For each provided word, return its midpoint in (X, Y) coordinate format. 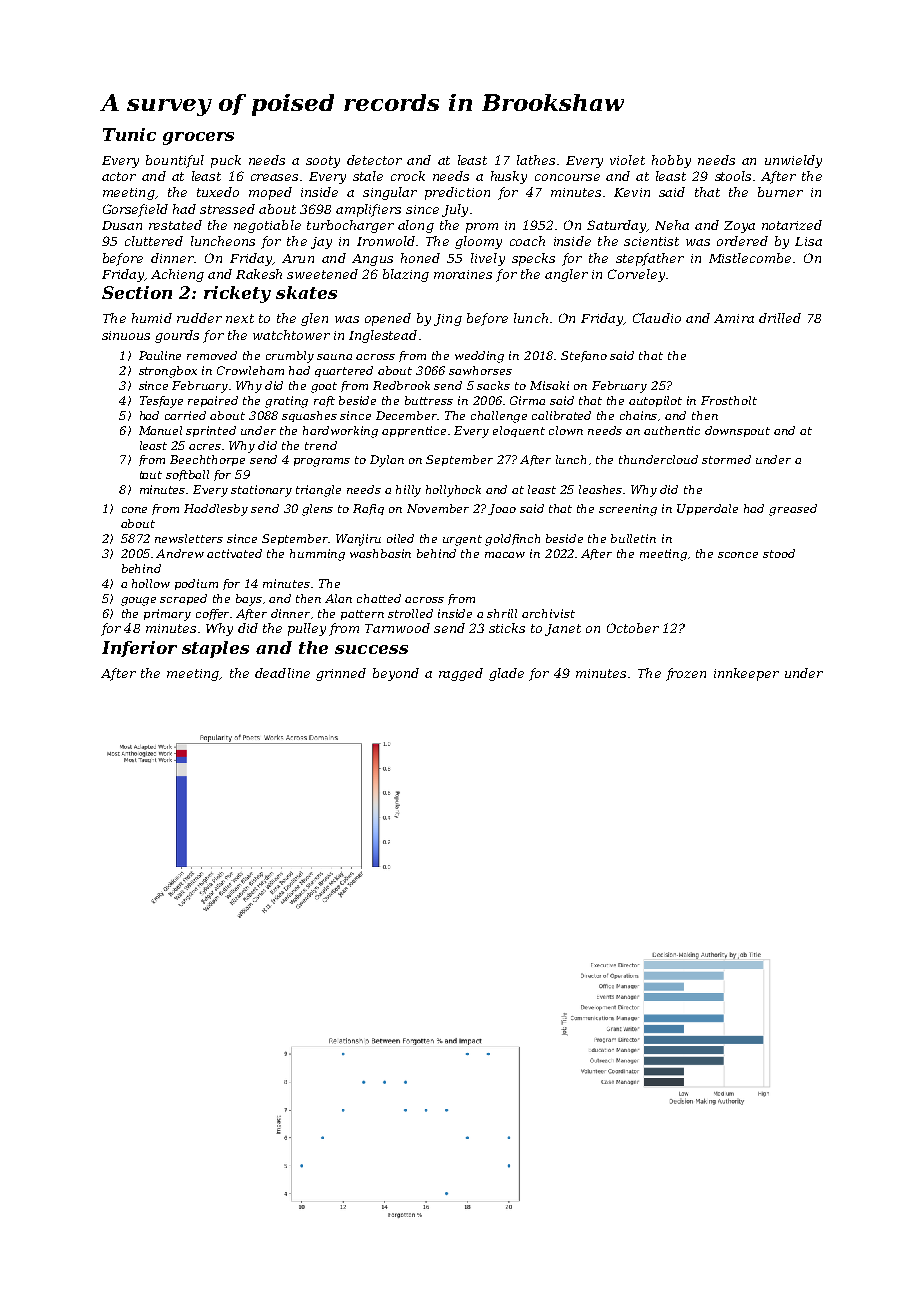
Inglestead (383, 336)
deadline (282, 673)
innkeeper (746, 674)
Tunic (129, 134)
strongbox (168, 372)
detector (374, 160)
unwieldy (793, 161)
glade (506, 674)
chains (638, 415)
